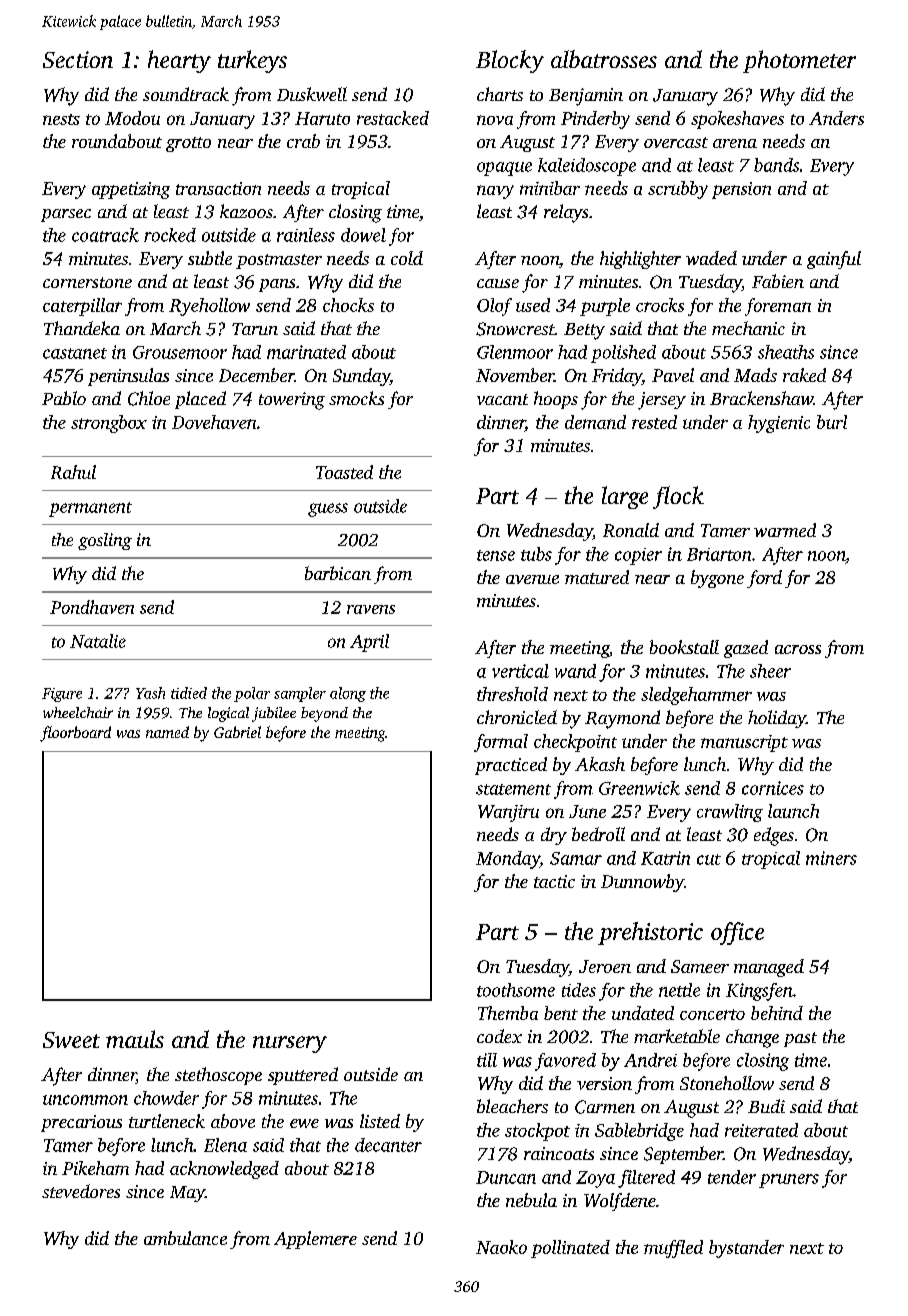 The height and width of the page is (1316, 908). Describe the element at coordinates (348, 694) in the page. I see `along` at that location.
